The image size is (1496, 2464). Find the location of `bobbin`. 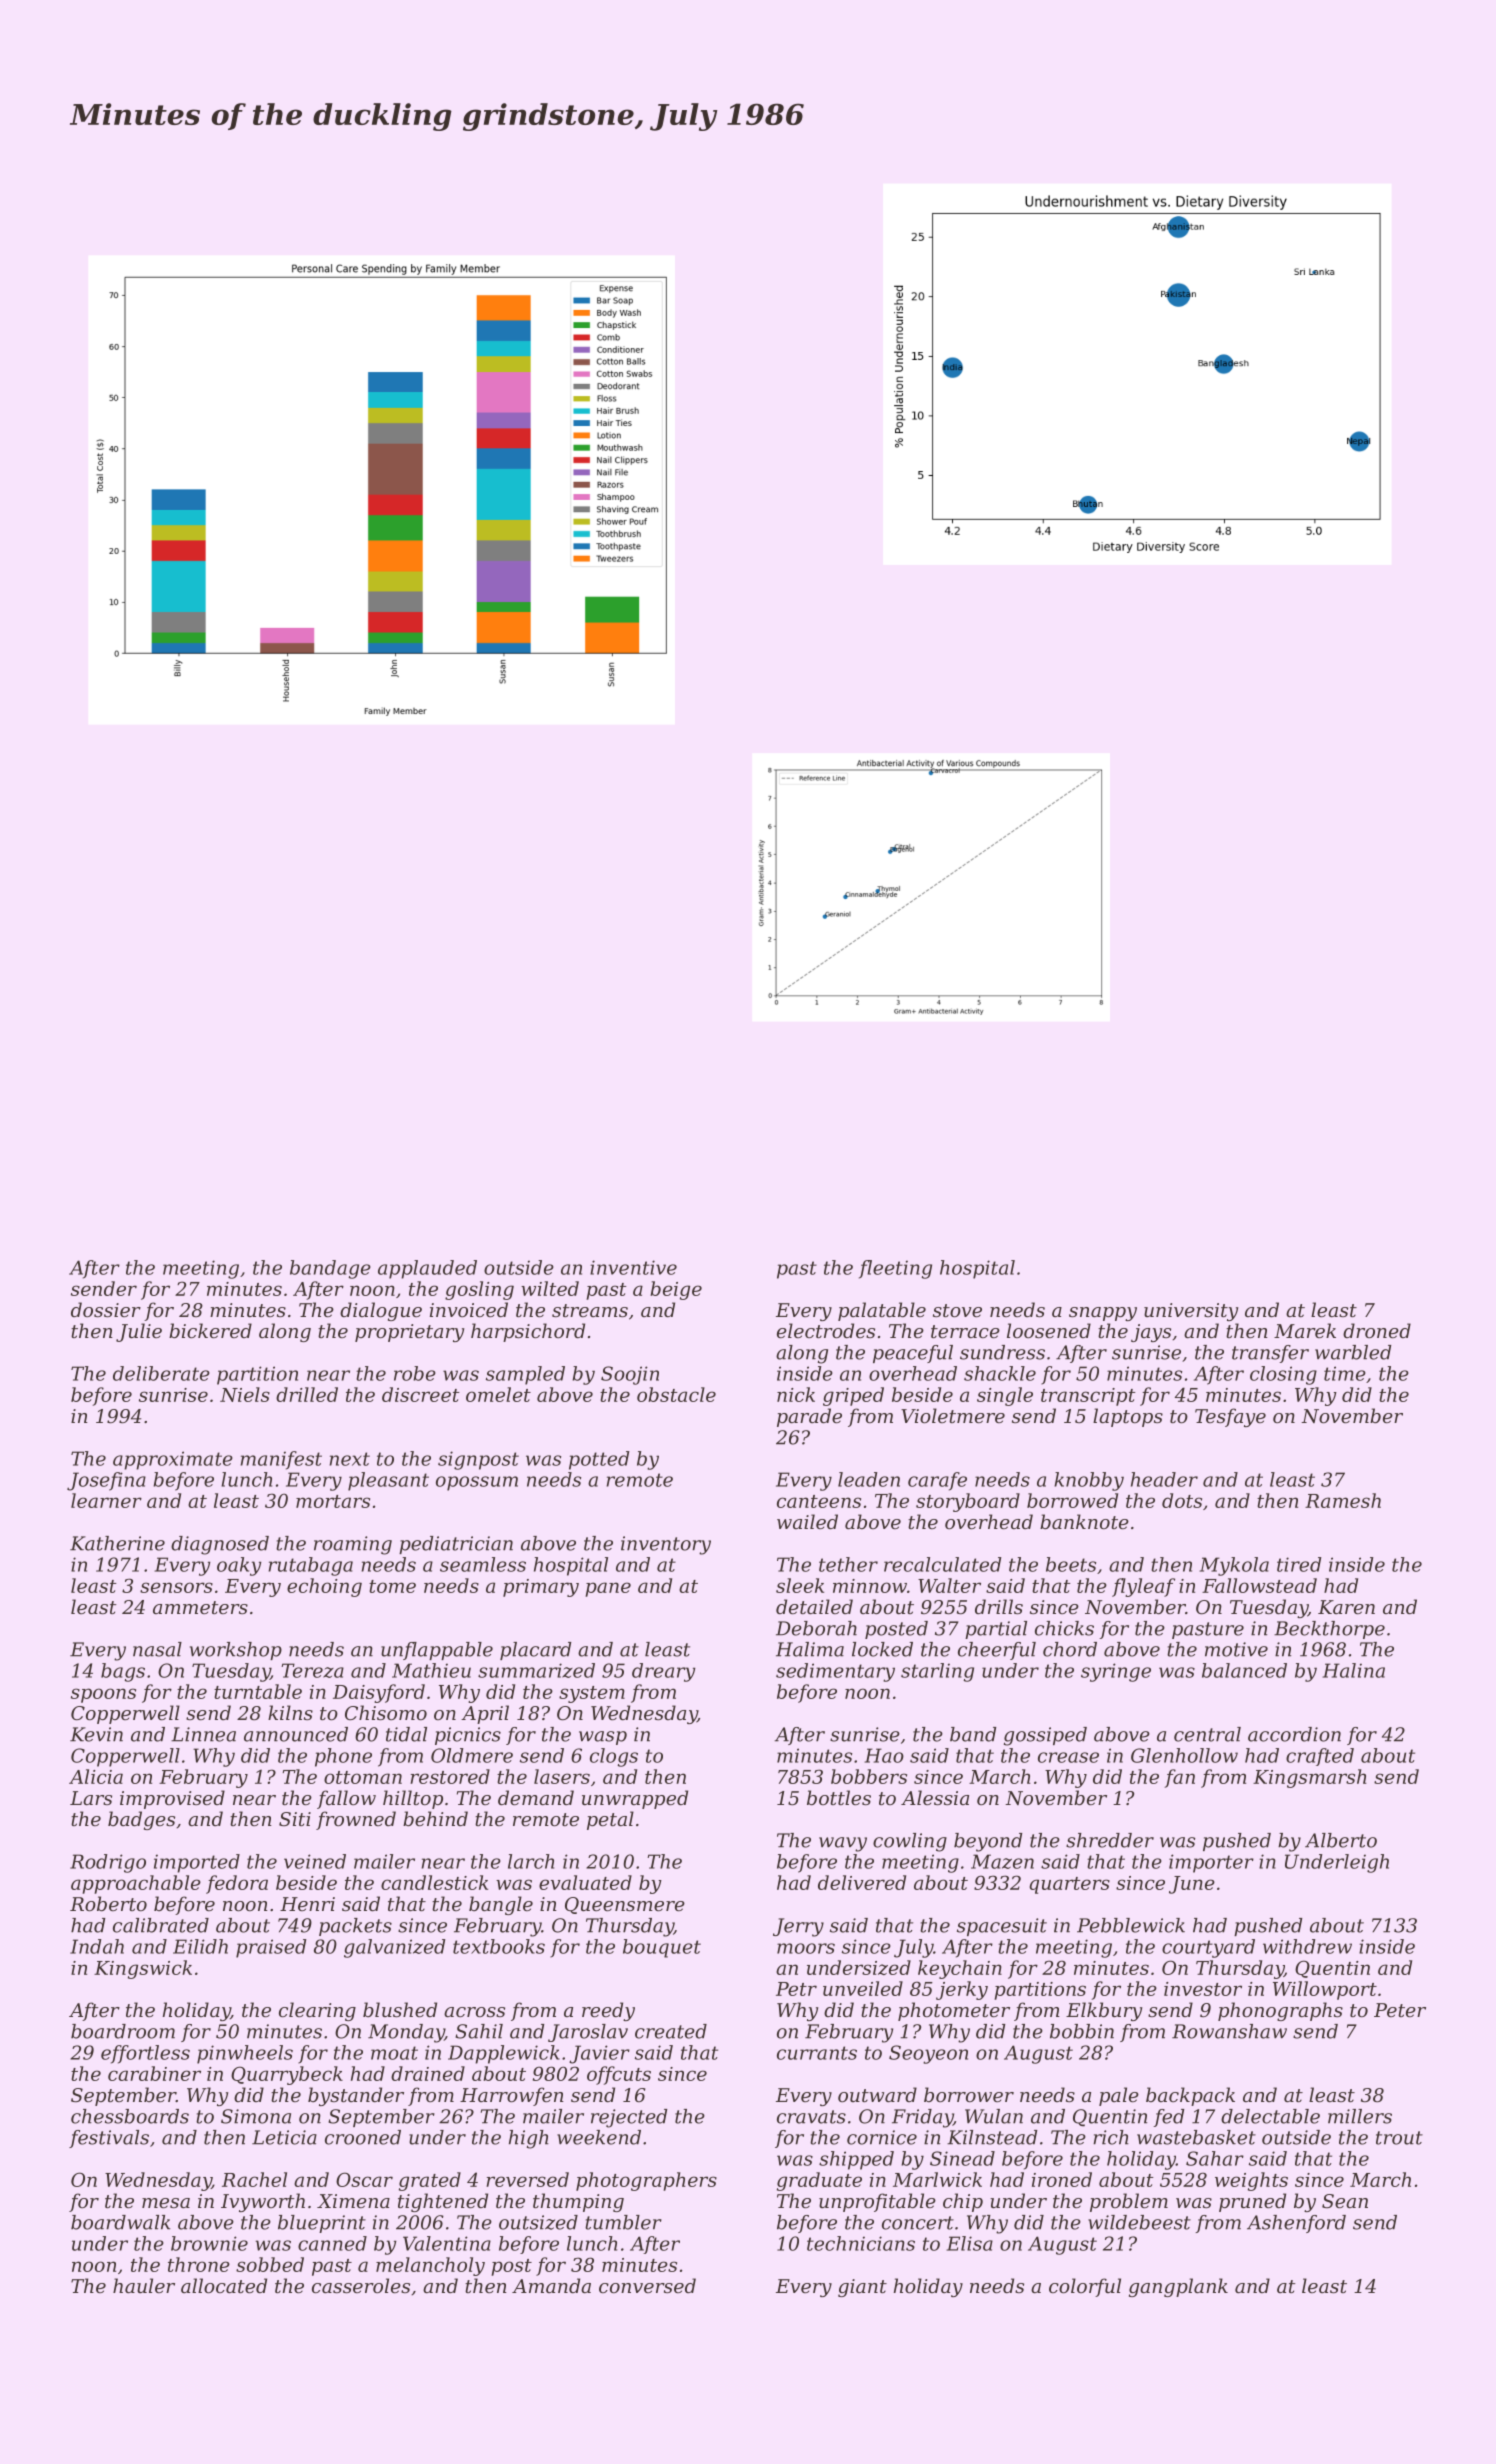

bobbin is located at coordinates (1082, 2031).
